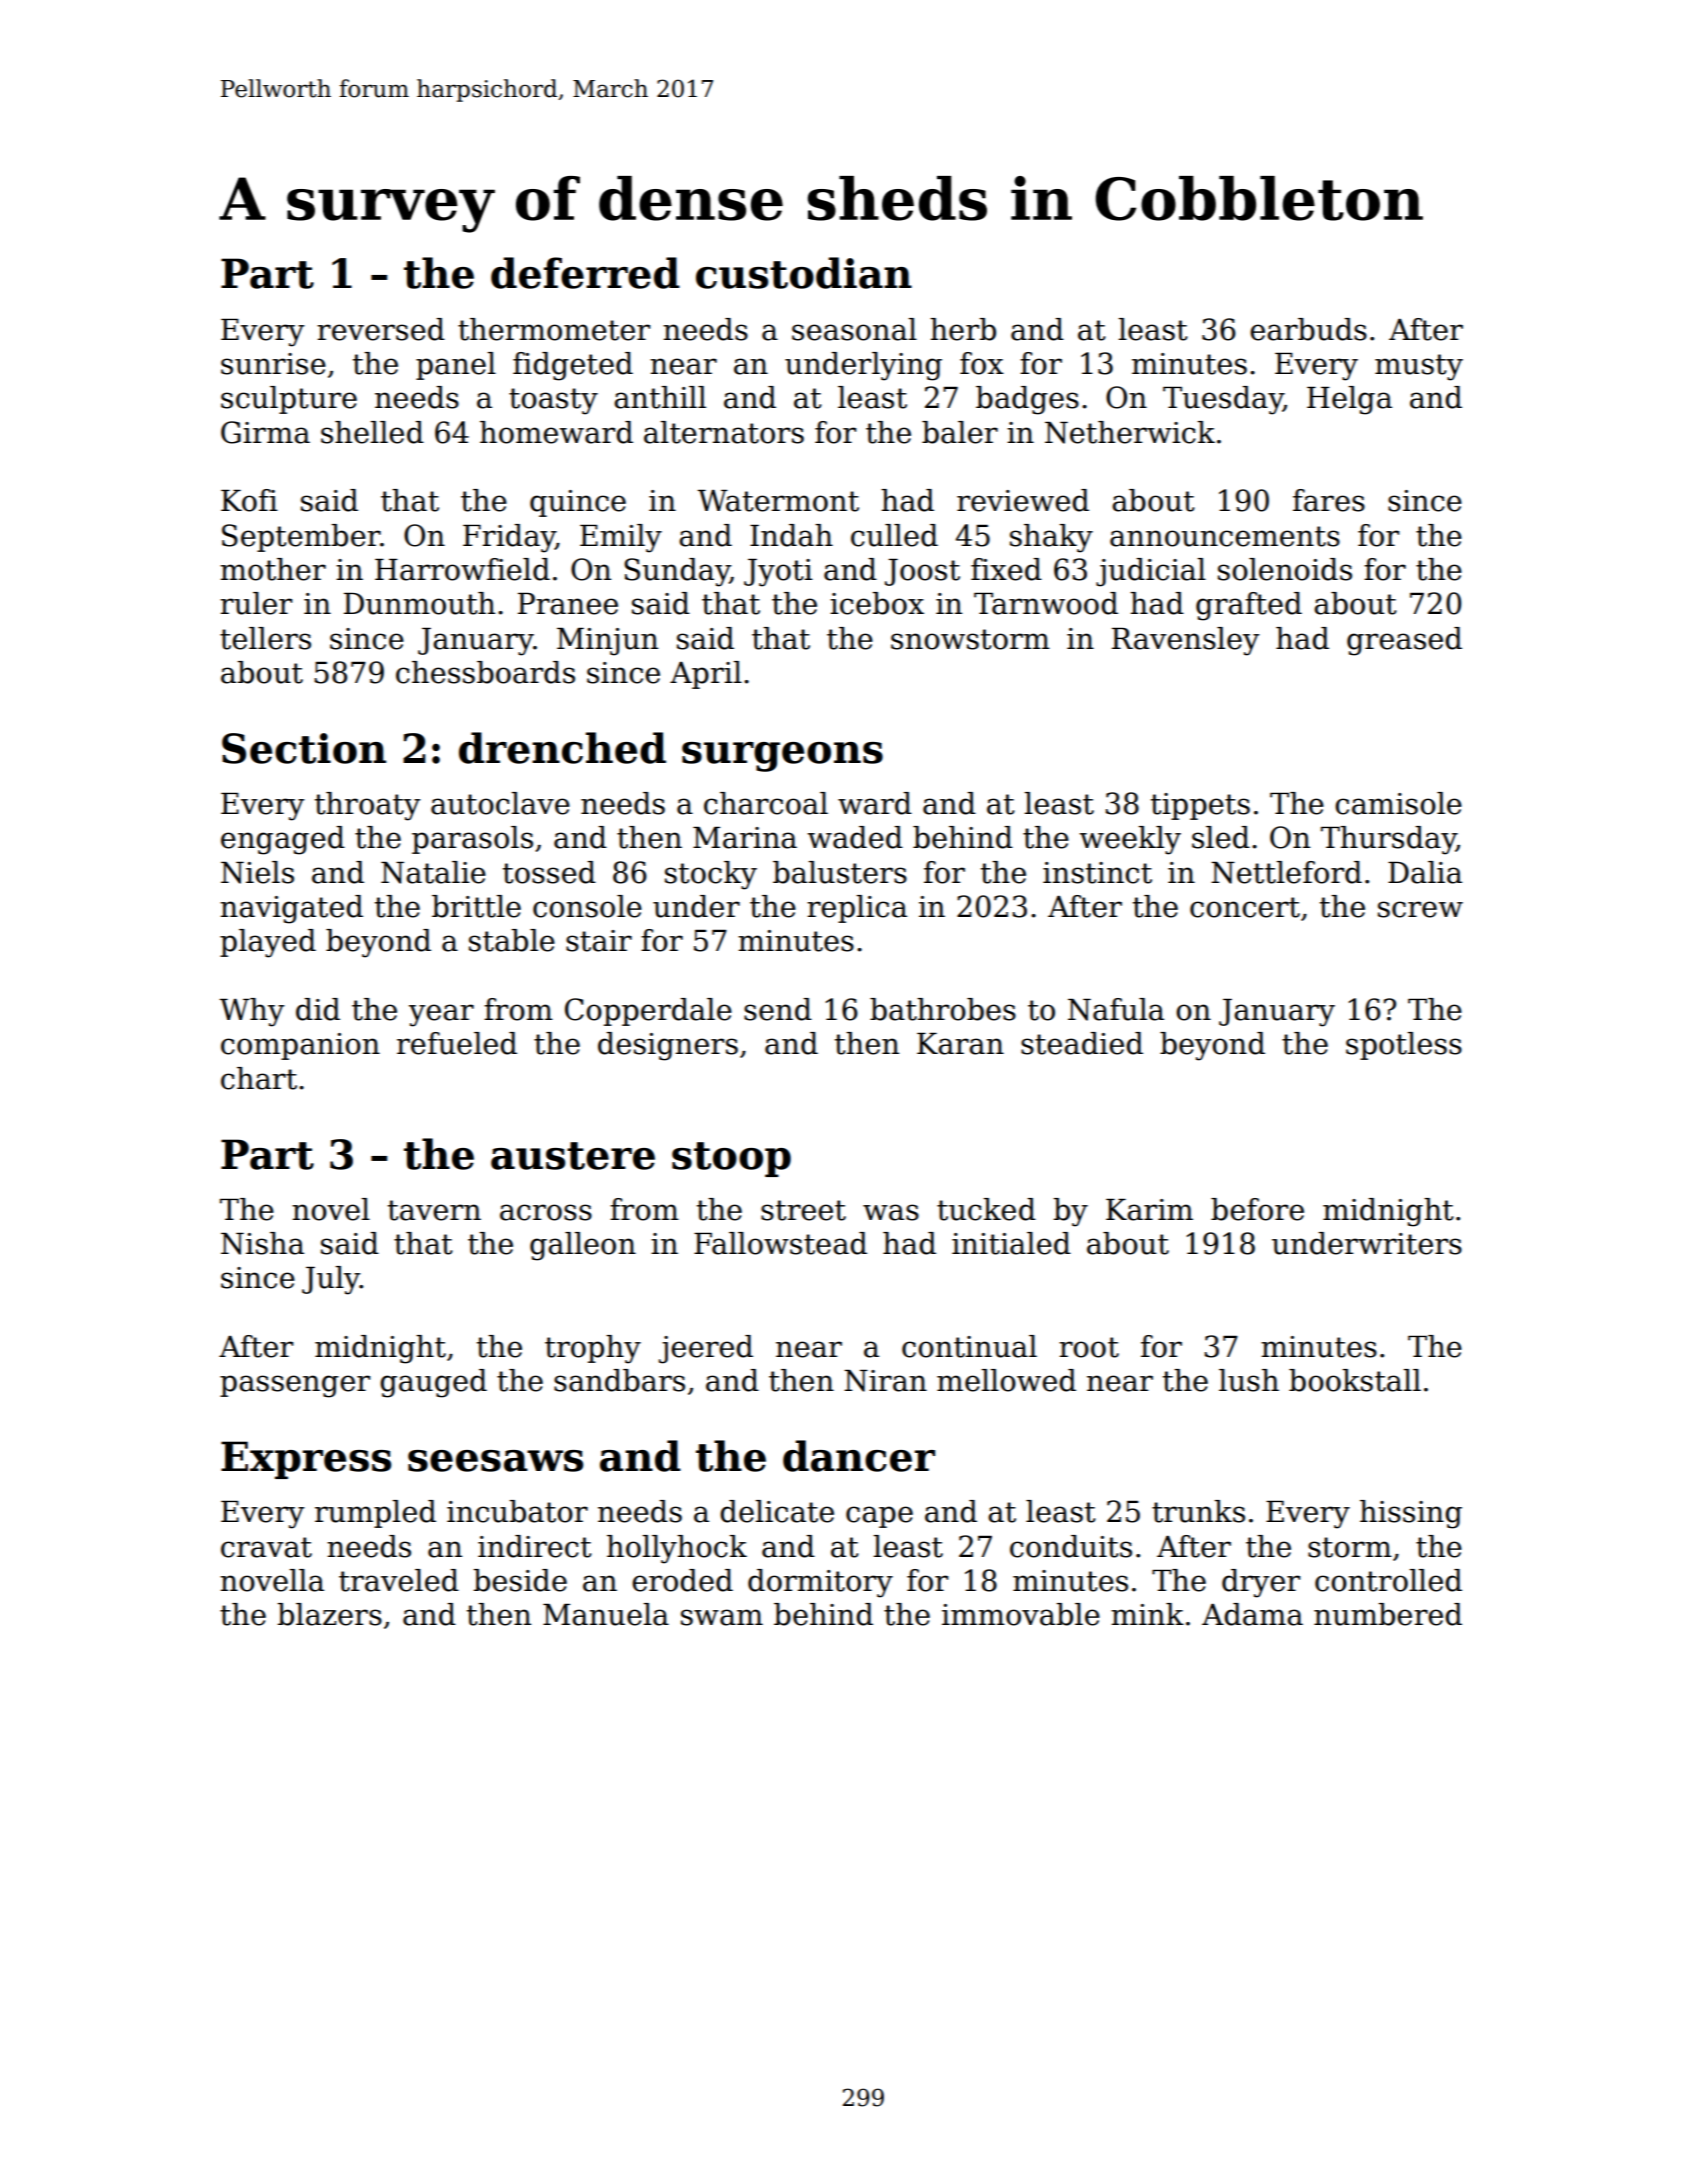  I want to click on navigated, so click(291, 909).
